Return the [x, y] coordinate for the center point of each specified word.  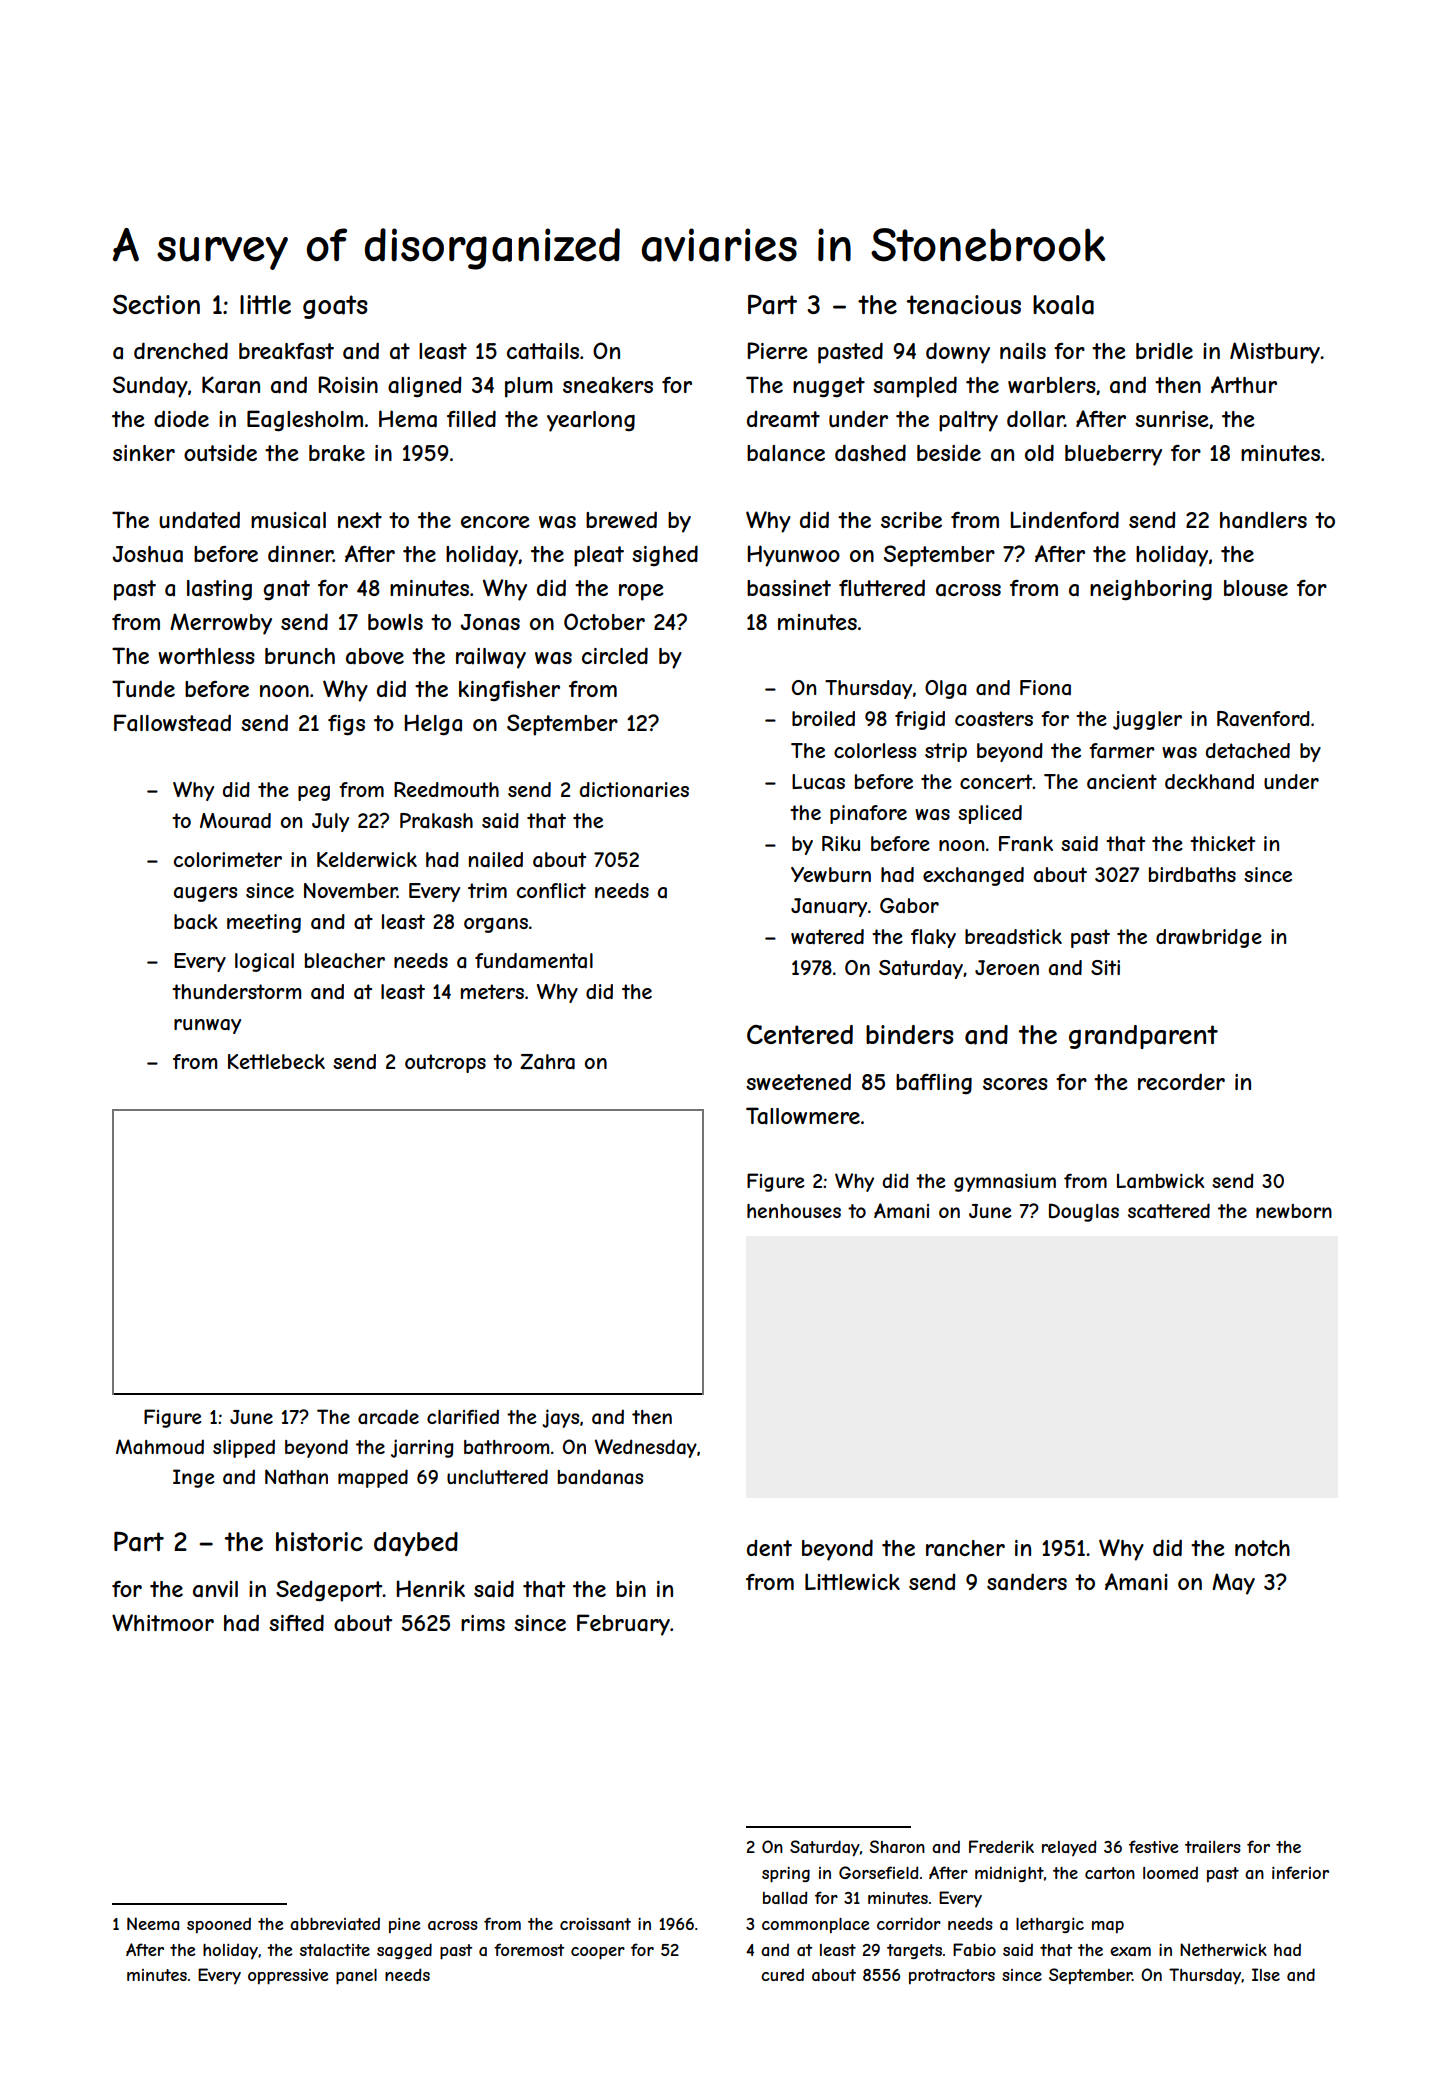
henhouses [794, 1211]
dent [769, 1548]
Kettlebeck [276, 1061]
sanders [1027, 1582]
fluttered [882, 587]
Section [156, 304]
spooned [219, 1925]
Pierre [777, 350]
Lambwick [1160, 1181]
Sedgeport [329, 1591]
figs [346, 725]
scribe [911, 520]
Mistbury [1275, 353]
